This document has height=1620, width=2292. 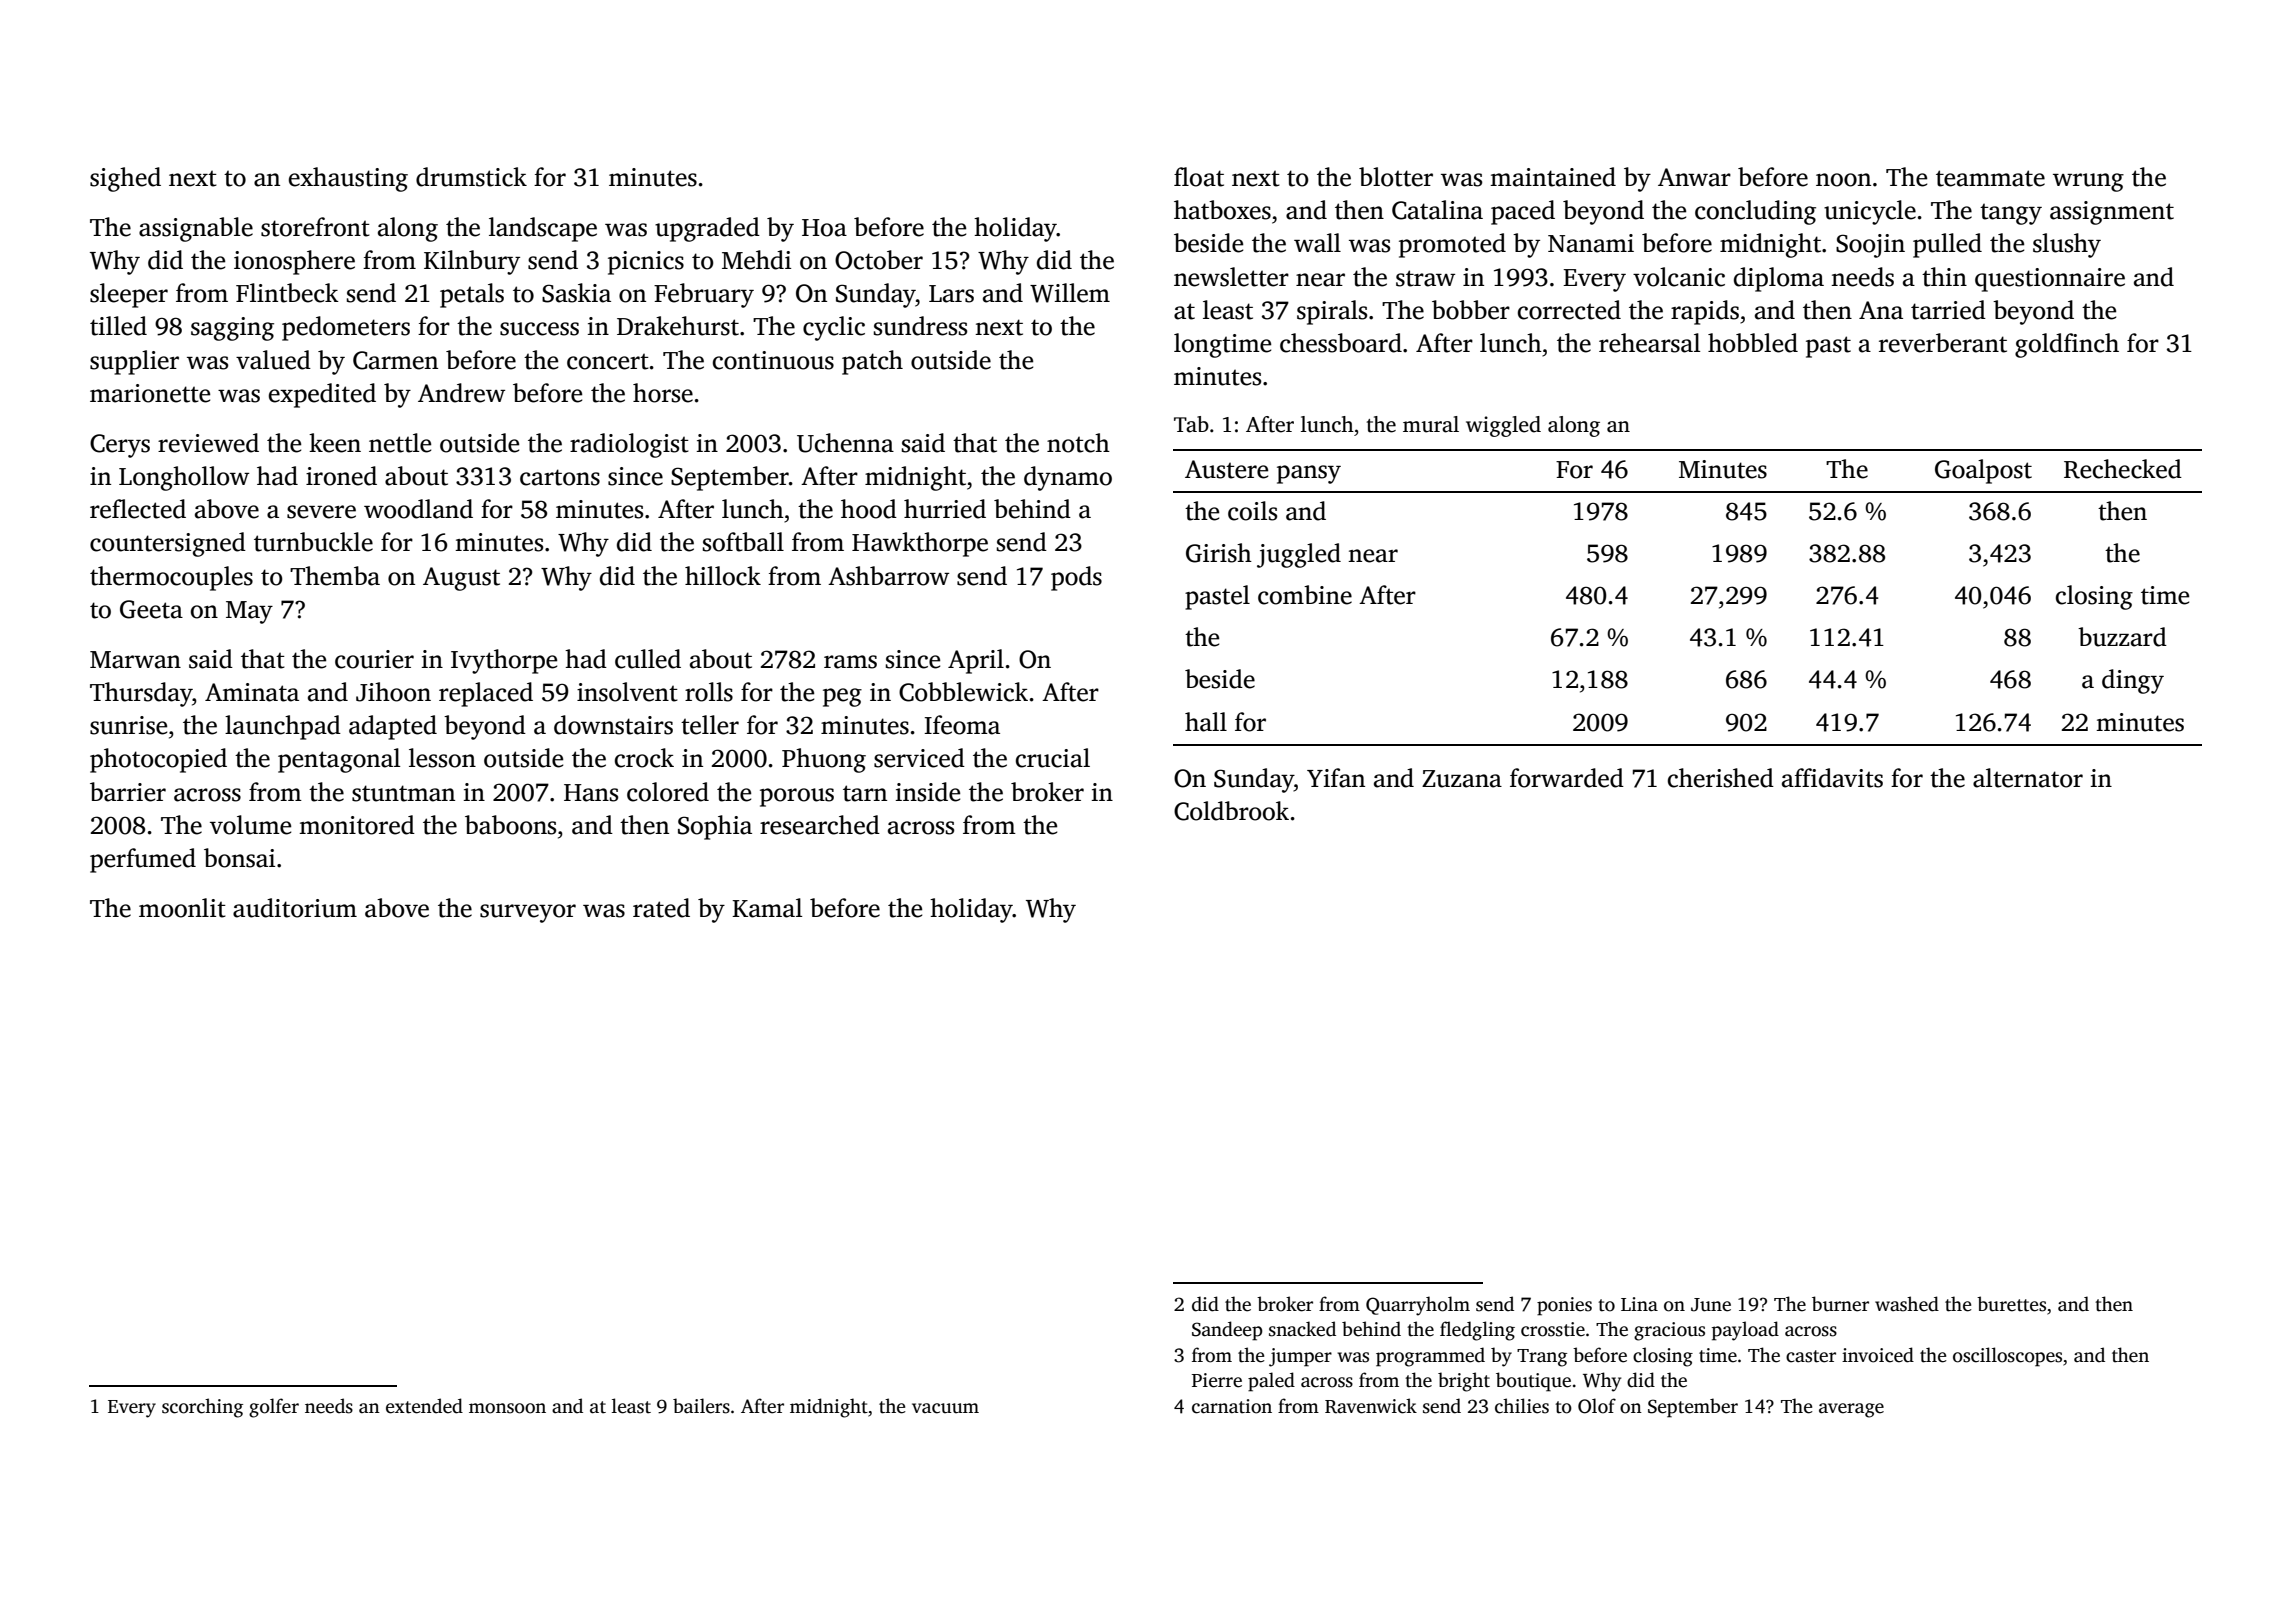 What do you see at coordinates (273, 360) in the document?
I see `valued` at bounding box center [273, 360].
